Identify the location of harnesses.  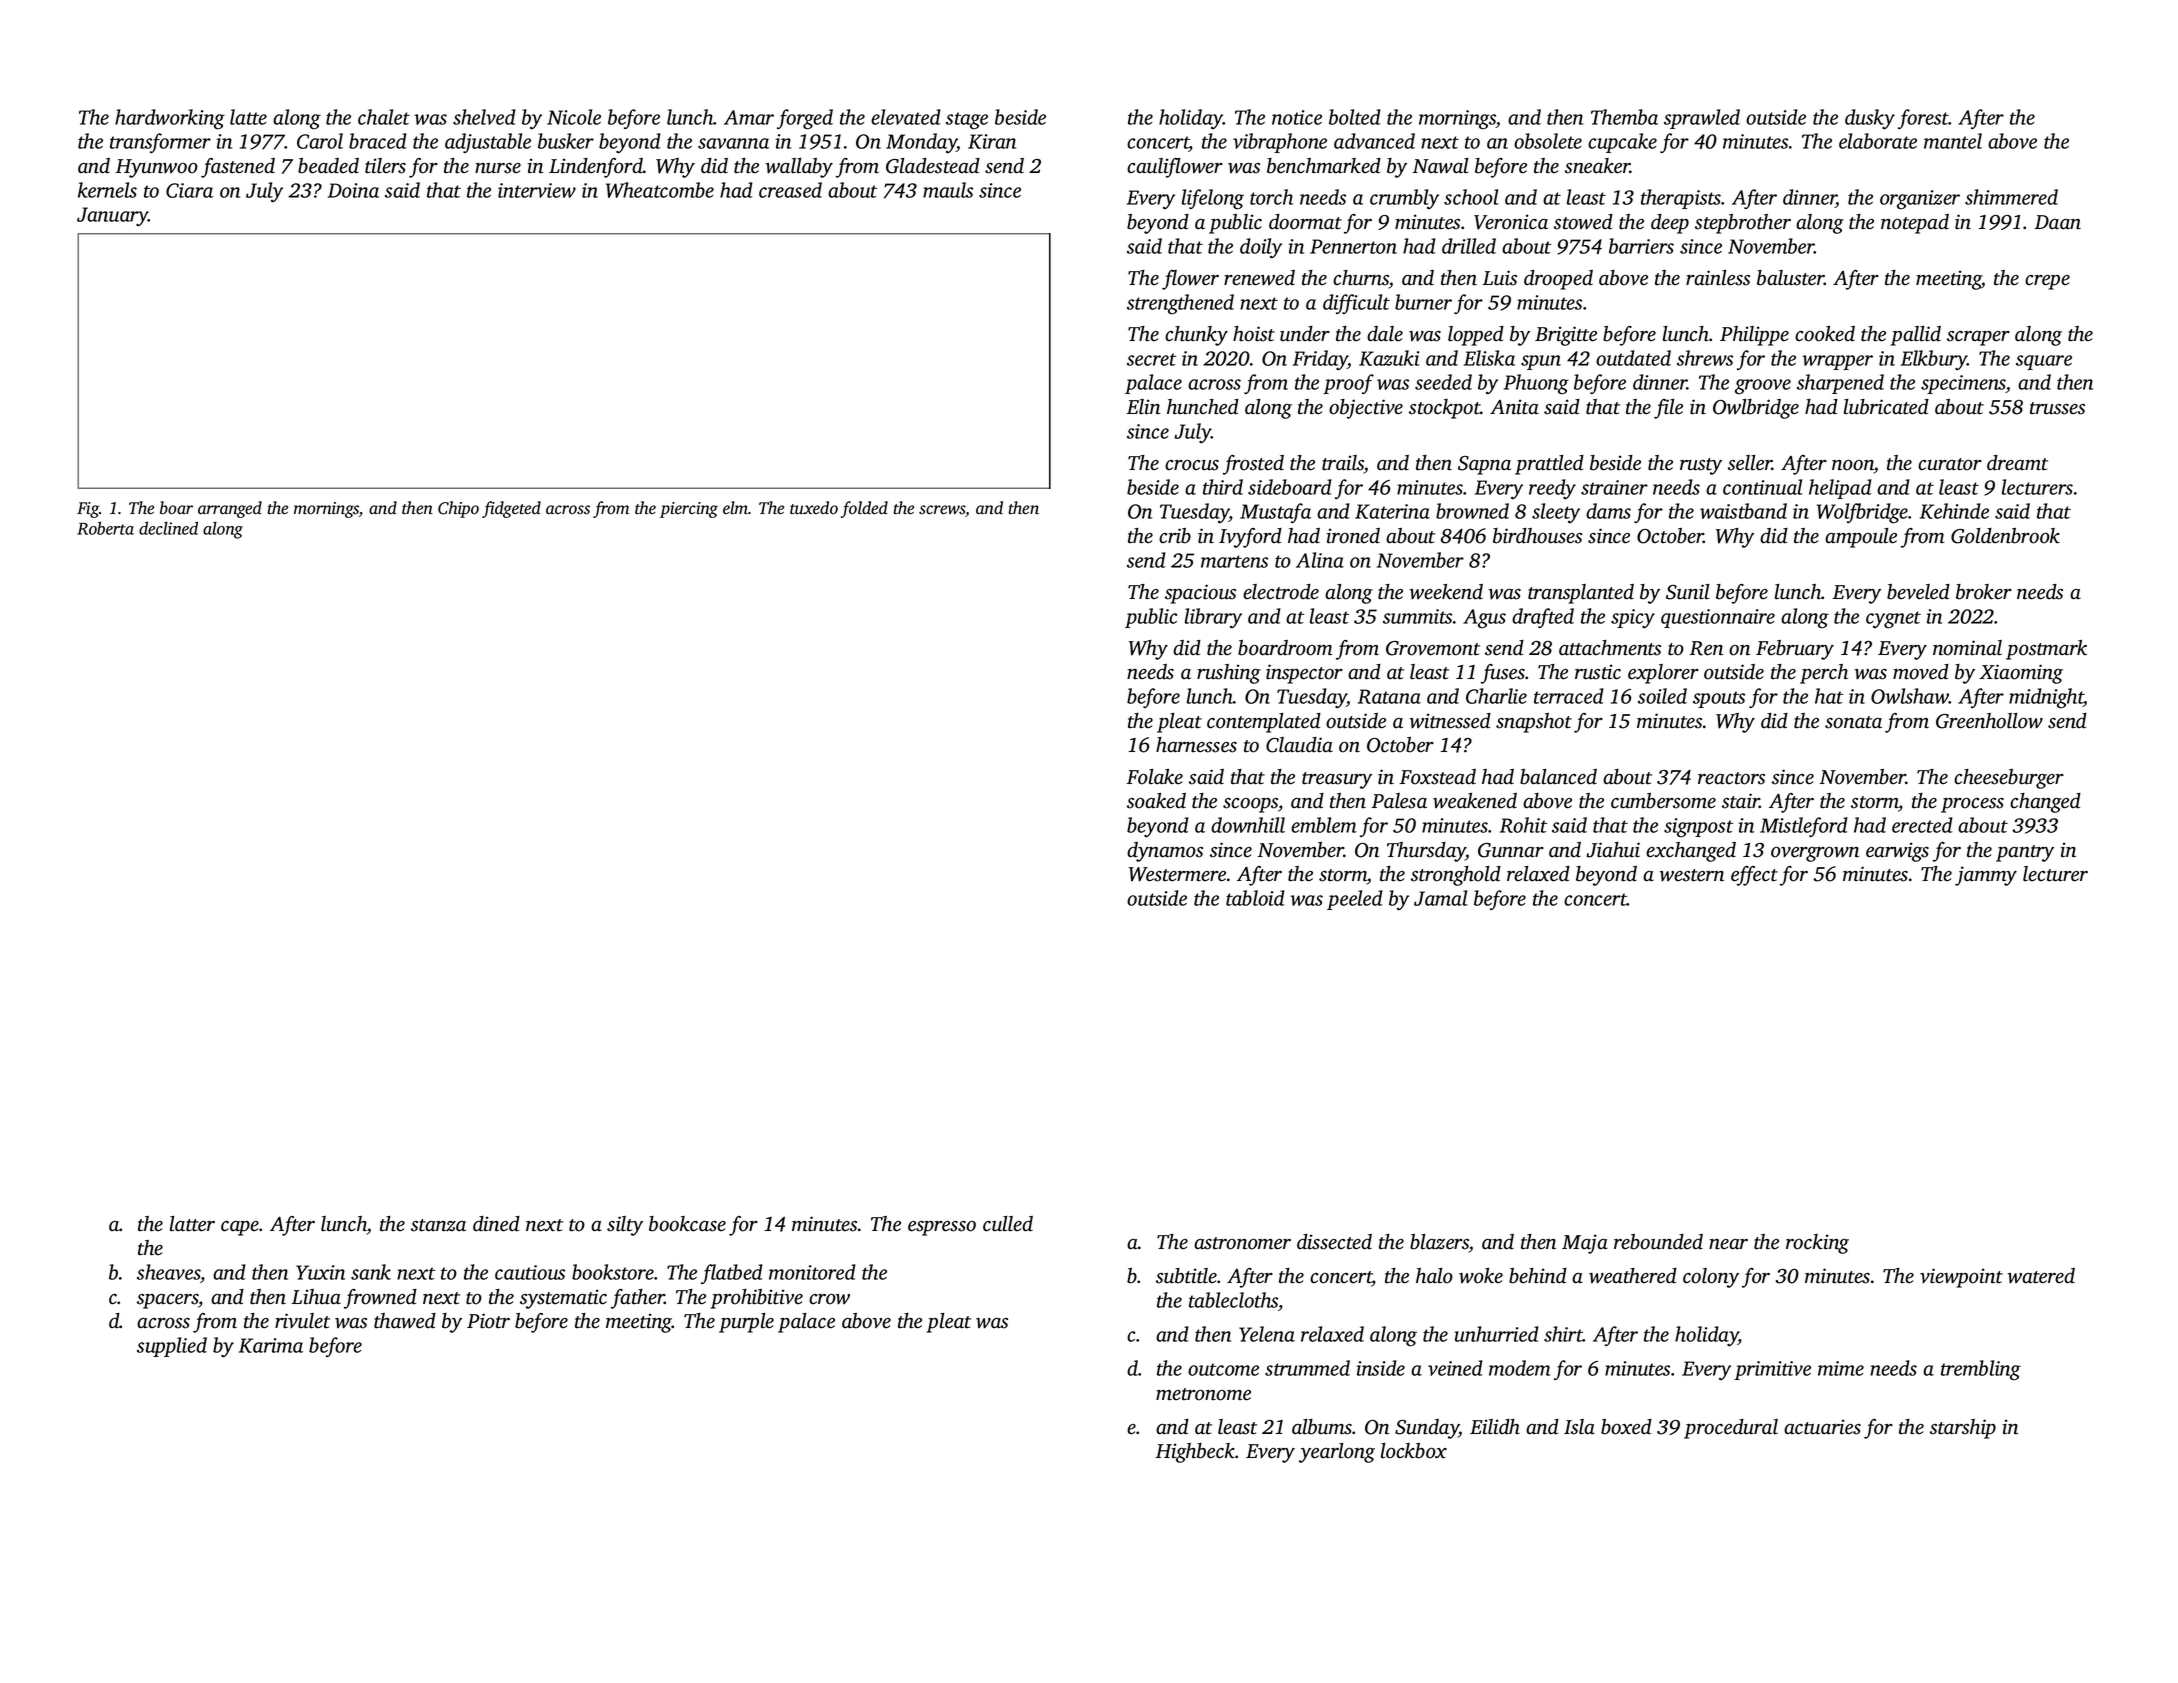
(1196, 745).
